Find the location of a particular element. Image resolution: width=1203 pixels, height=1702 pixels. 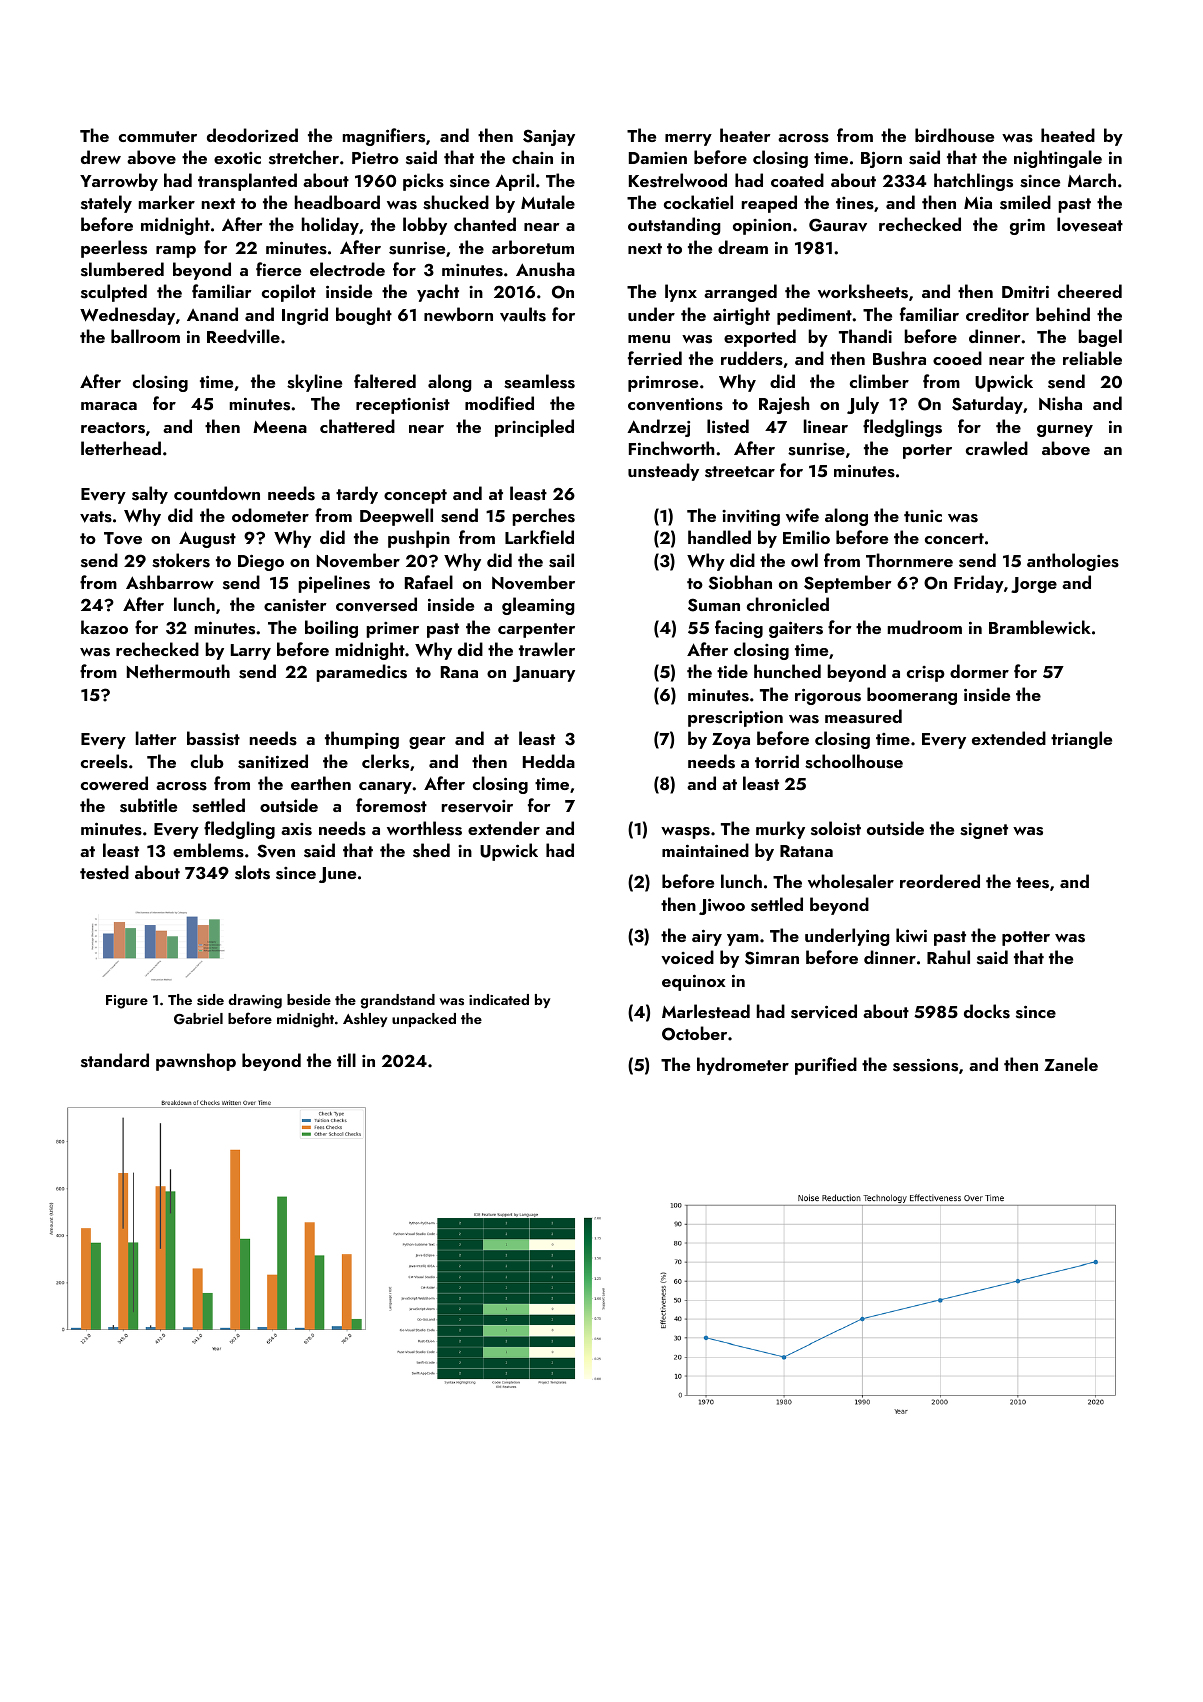

standard is located at coordinates (115, 1060).
